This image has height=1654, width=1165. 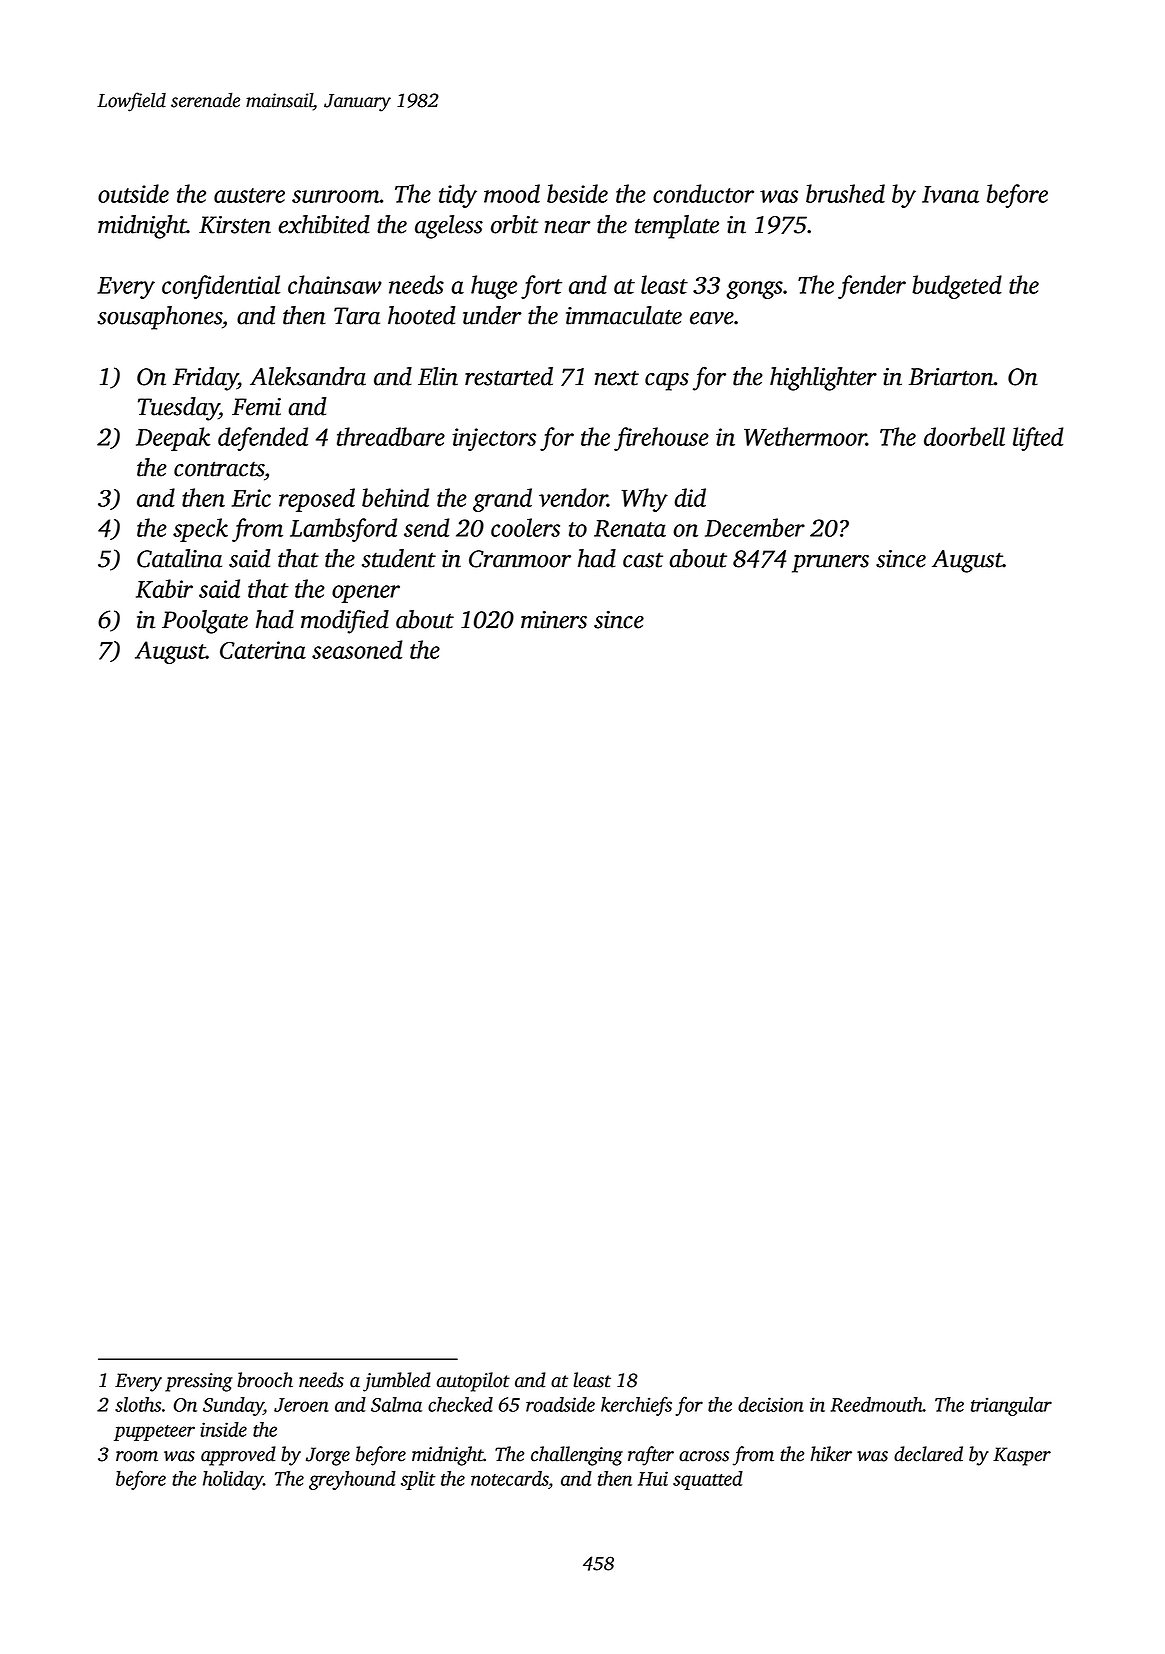 I want to click on triangular, so click(x=1011, y=1406).
